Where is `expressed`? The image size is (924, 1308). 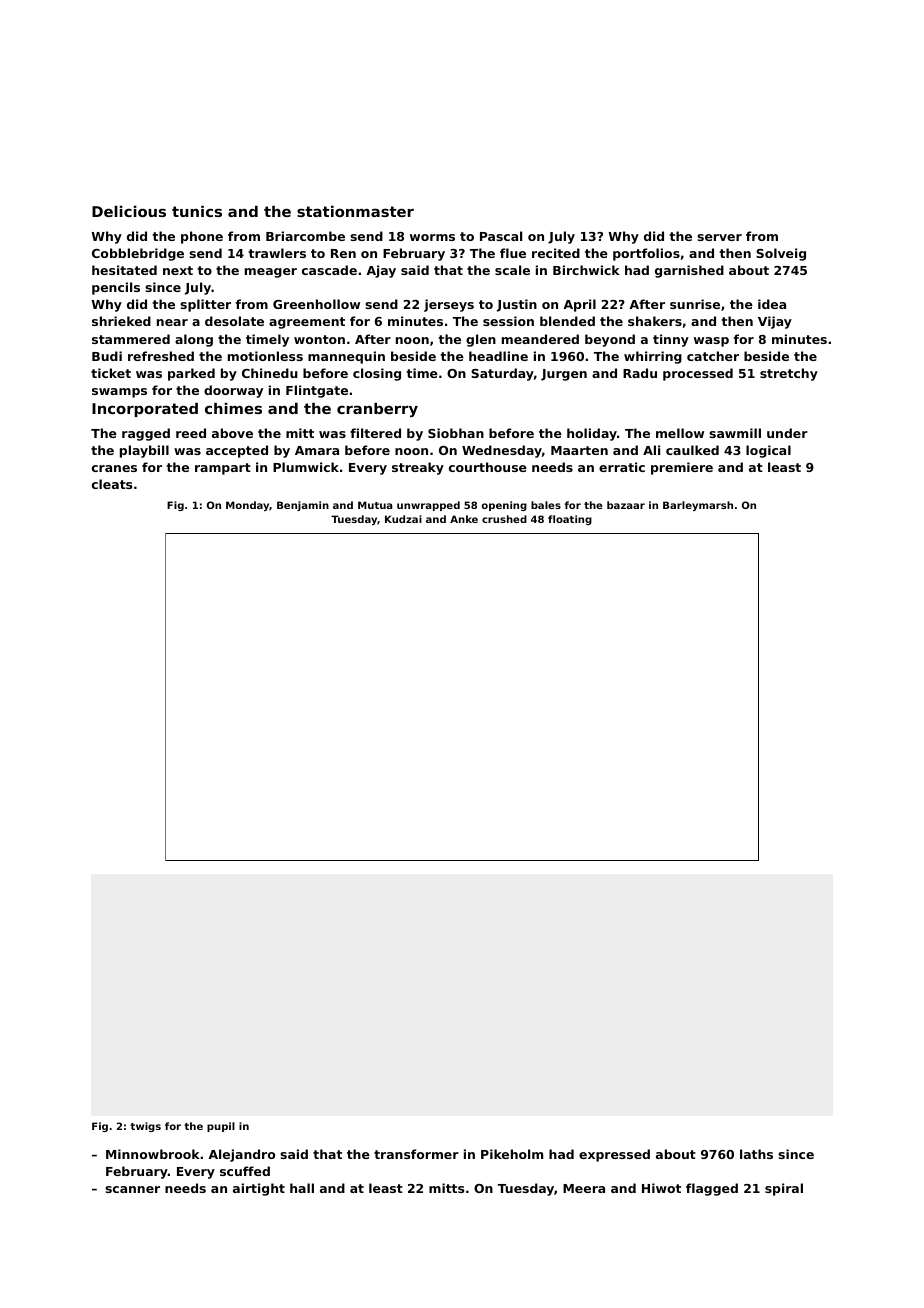
expressed is located at coordinates (614, 1155).
